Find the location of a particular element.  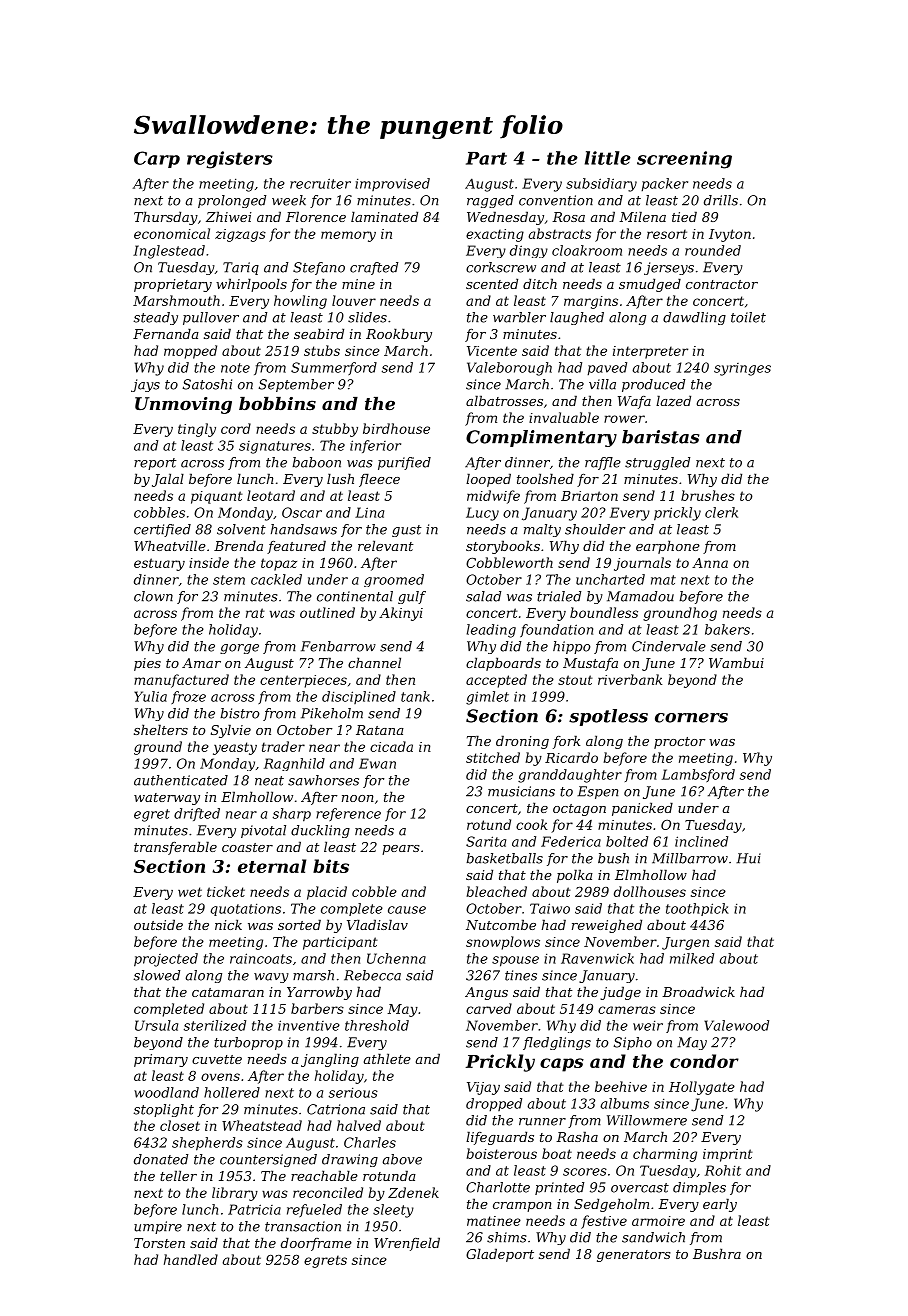

Wrenfield is located at coordinates (407, 1244).
